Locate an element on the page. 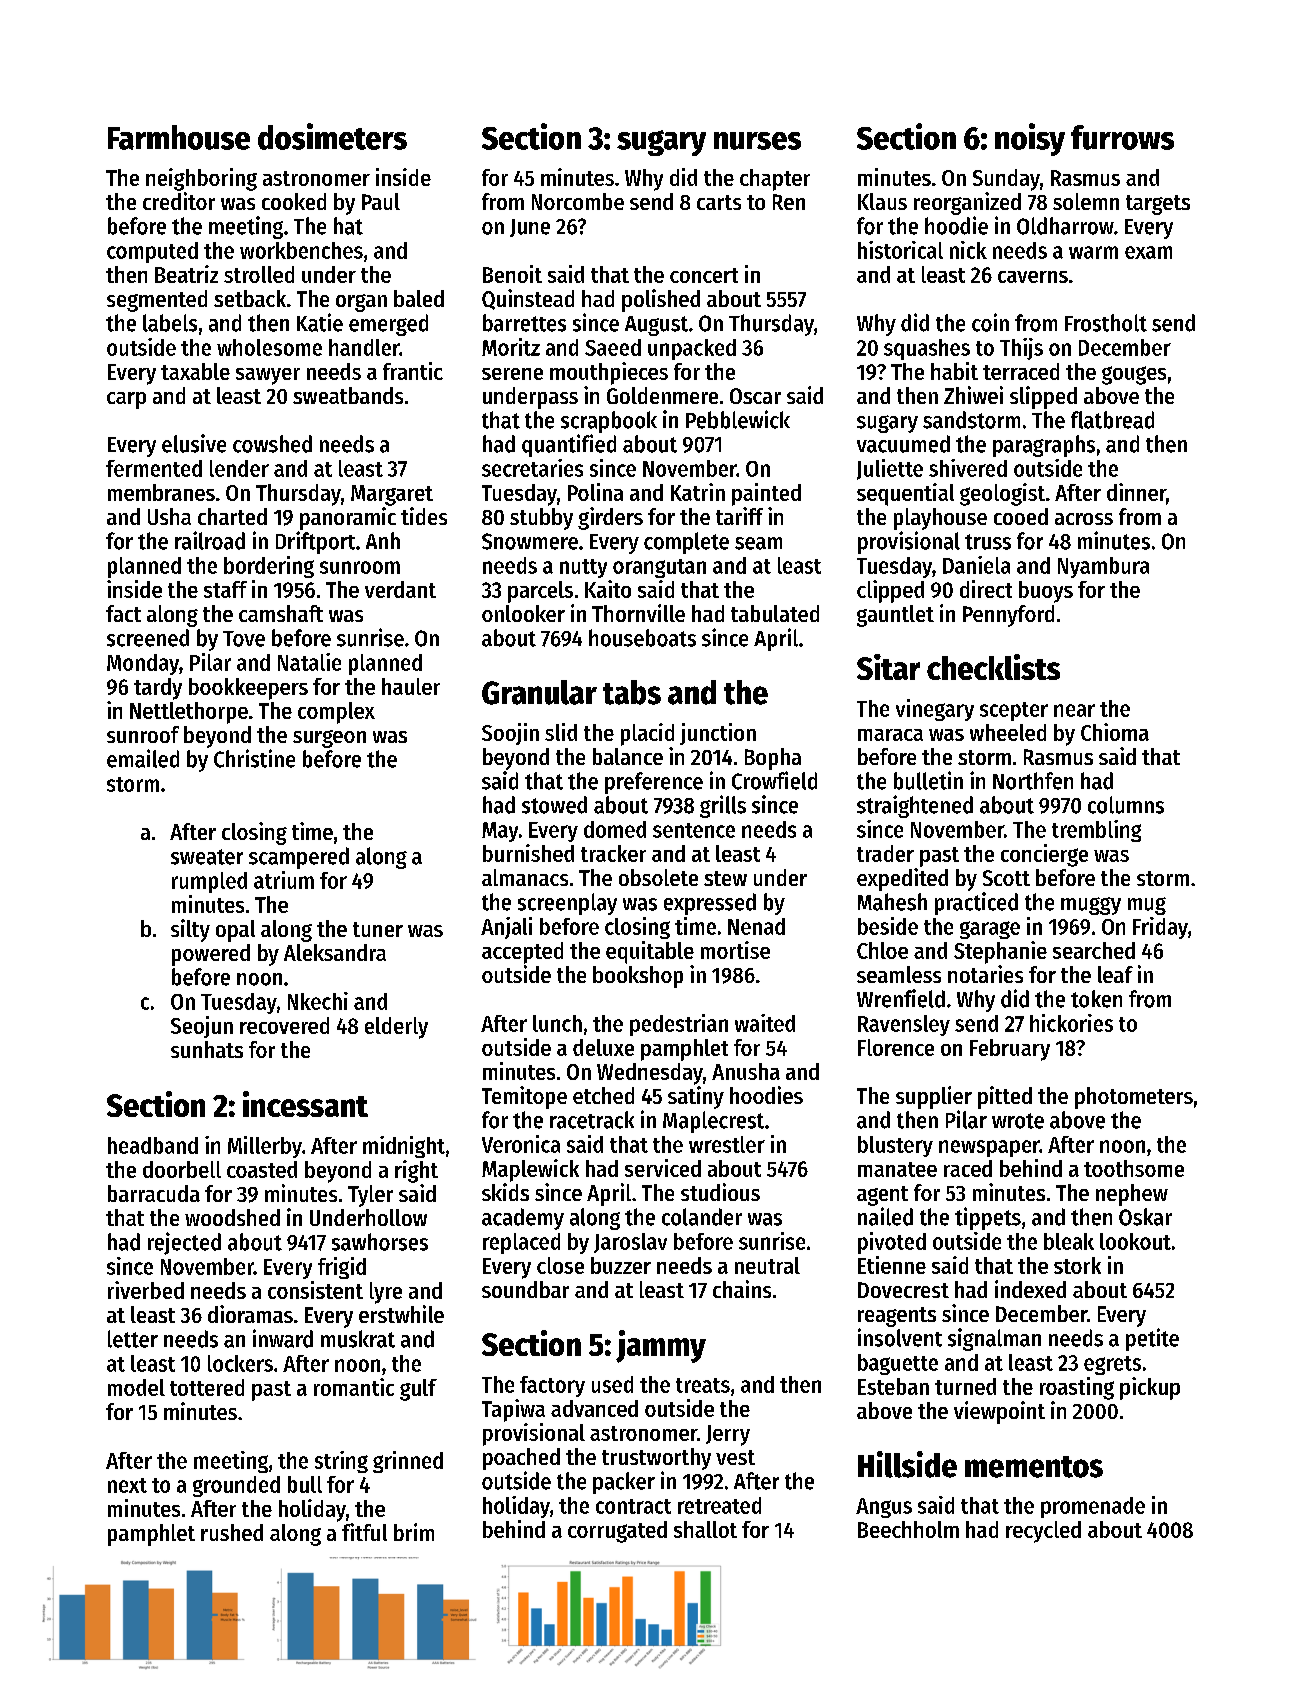 The height and width of the image is (1692, 1307). shallot is located at coordinates (705, 1529).
